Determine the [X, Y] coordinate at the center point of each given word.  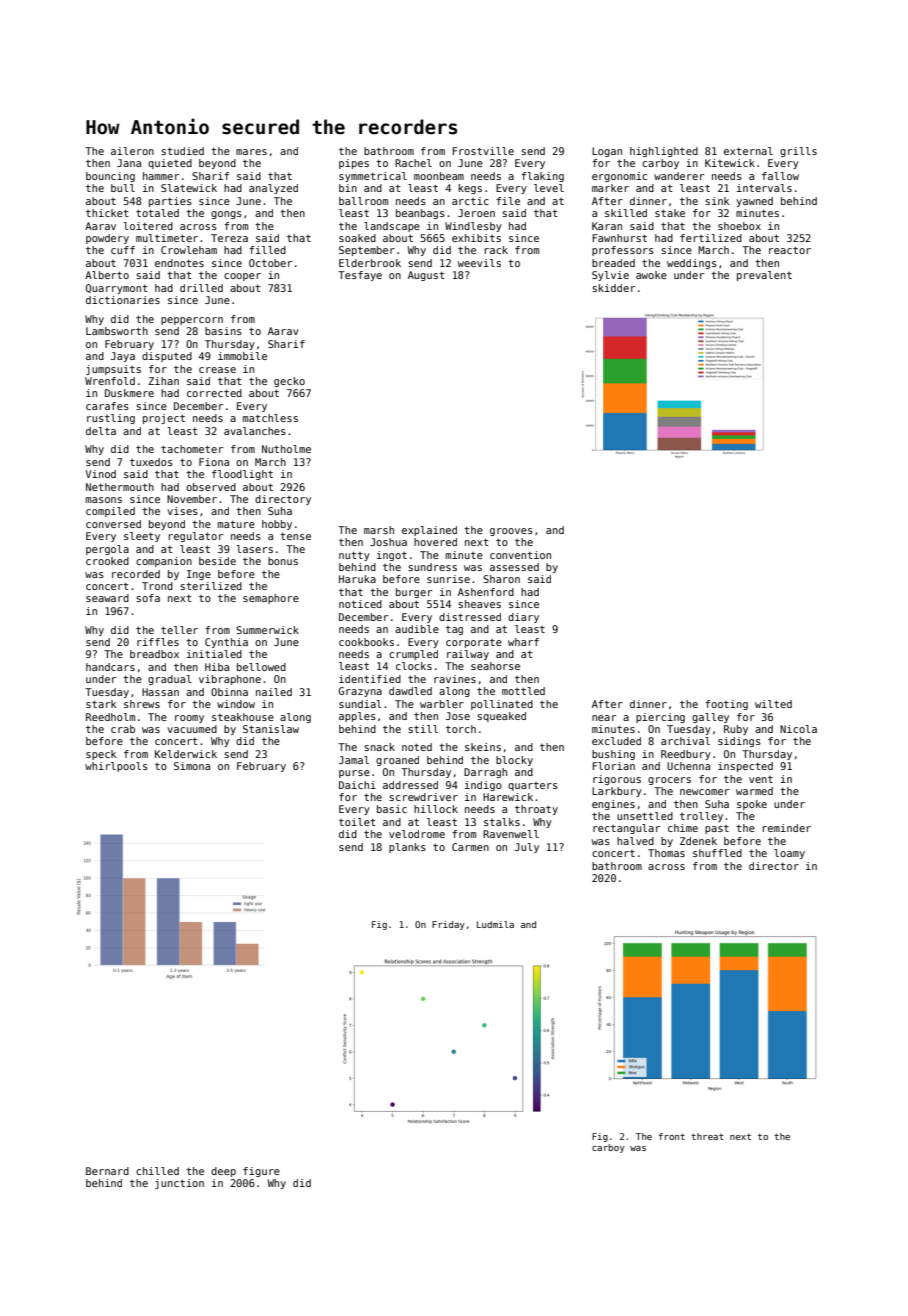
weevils [479, 263]
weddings [692, 264]
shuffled [717, 853]
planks [407, 848]
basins [223, 331]
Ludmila [495, 924]
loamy [789, 854]
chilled [157, 1171]
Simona [192, 766]
